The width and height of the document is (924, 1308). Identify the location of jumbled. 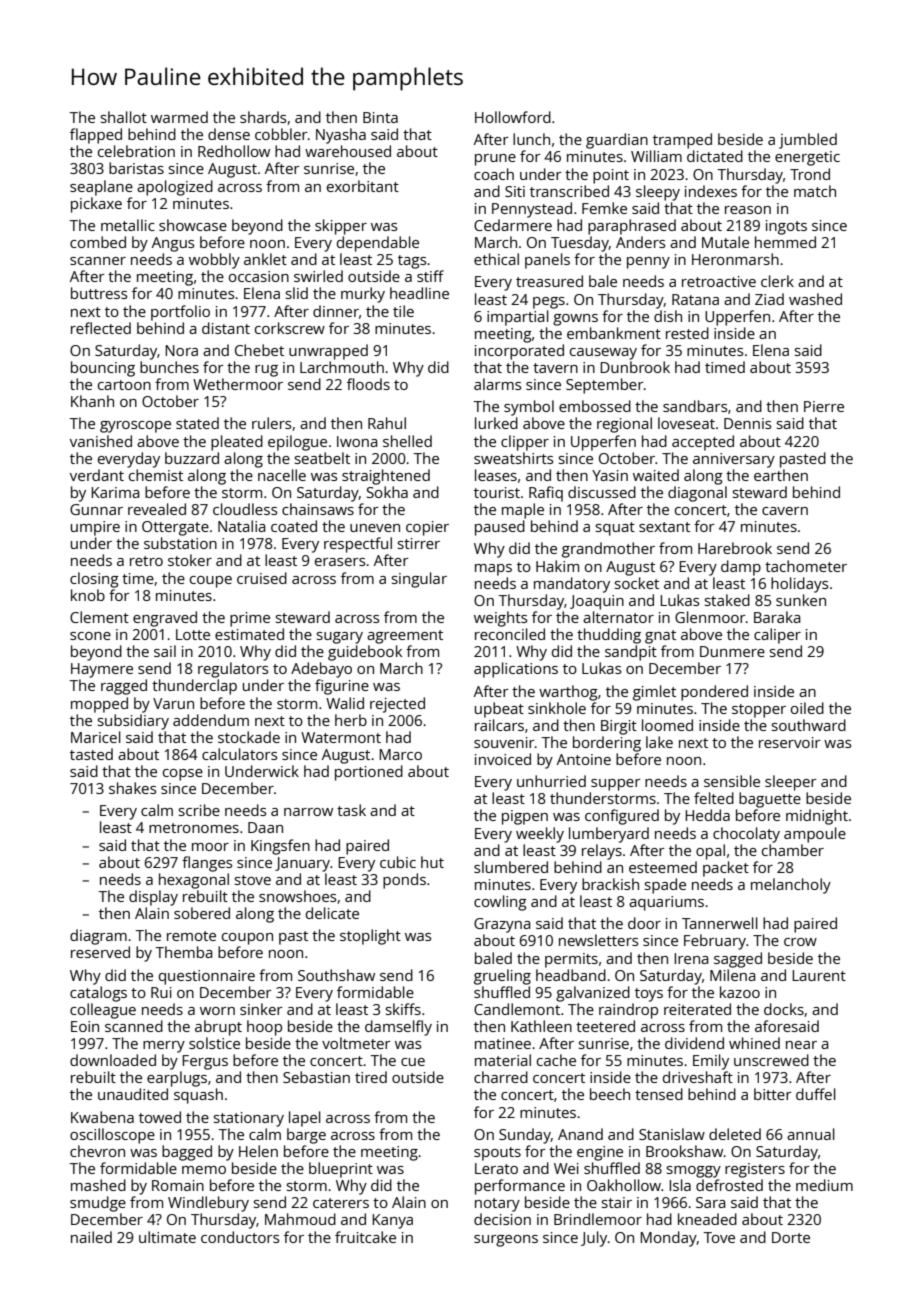
(808, 141).
